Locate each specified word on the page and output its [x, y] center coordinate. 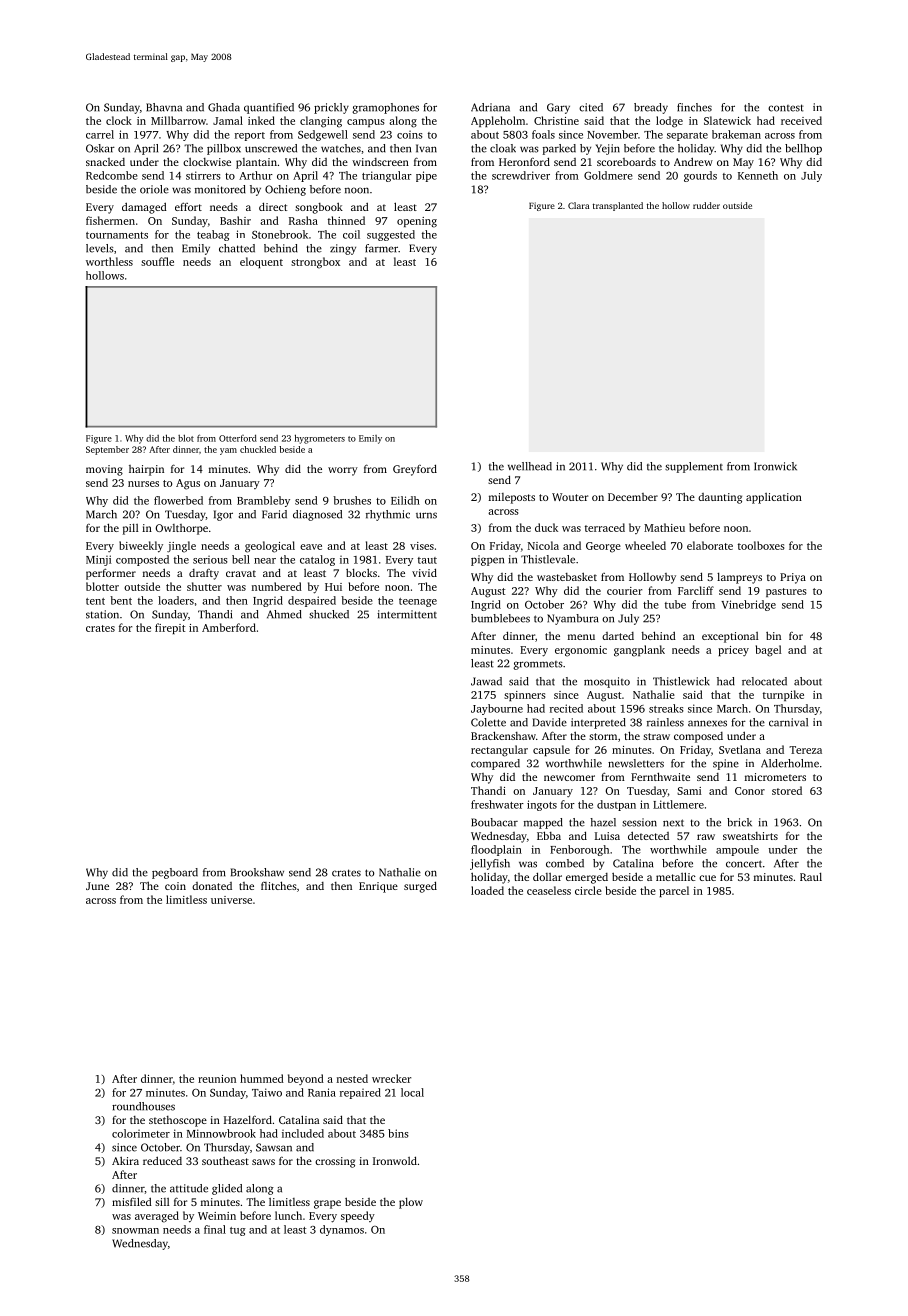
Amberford [229, 627]
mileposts [512, 498]
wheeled [645, 545]
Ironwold [395, 1160]
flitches [279, 885]
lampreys [739, 578]
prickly [331, 108]
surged [420, 887]
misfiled [132, 1201]
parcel [674, 891]
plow [411, 1203]
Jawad [486, 681]
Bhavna [164, 107]
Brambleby [263, 501]
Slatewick [727, 120]
